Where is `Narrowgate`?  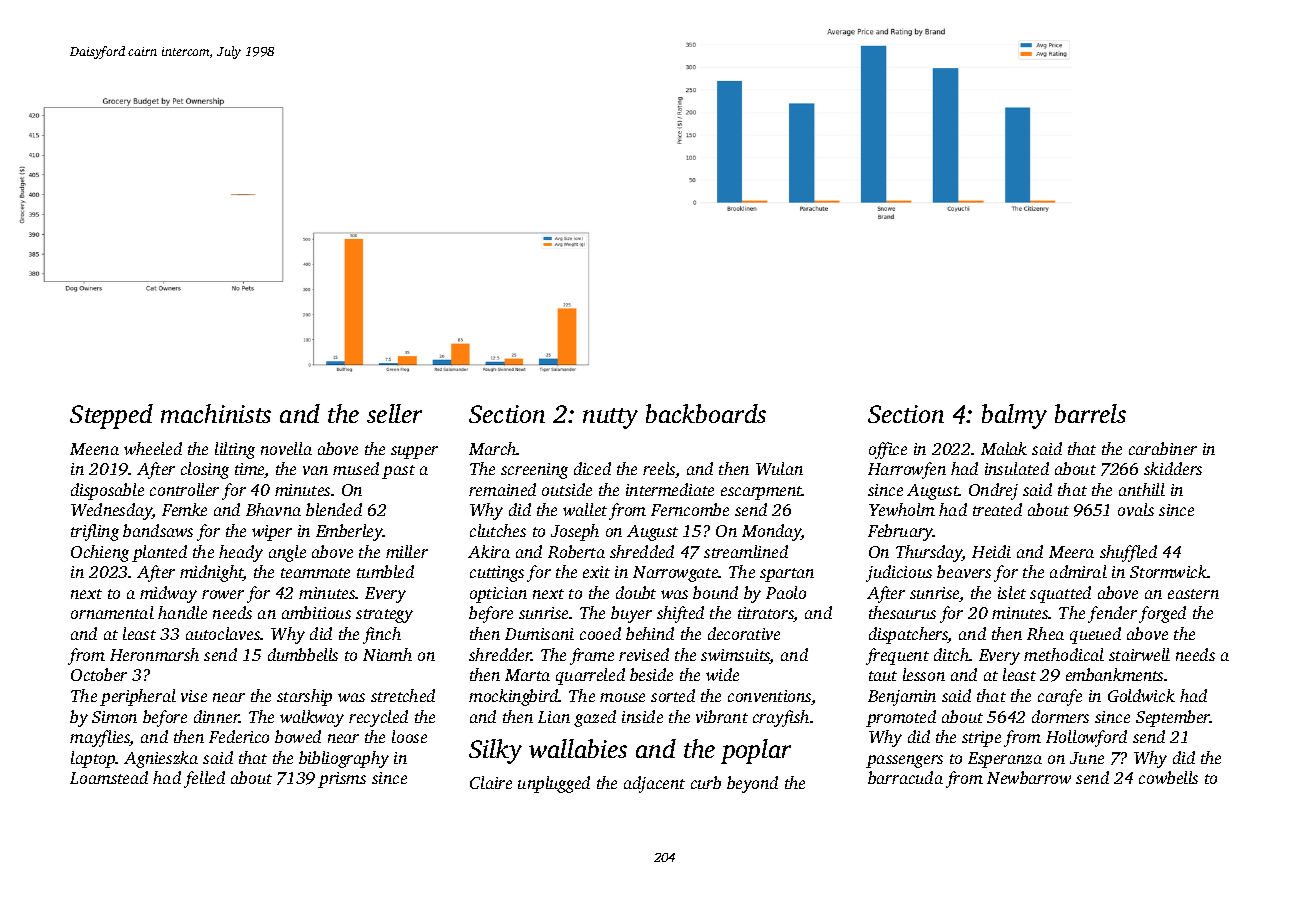 Narrowgate is located at coordinates (676, 574).
